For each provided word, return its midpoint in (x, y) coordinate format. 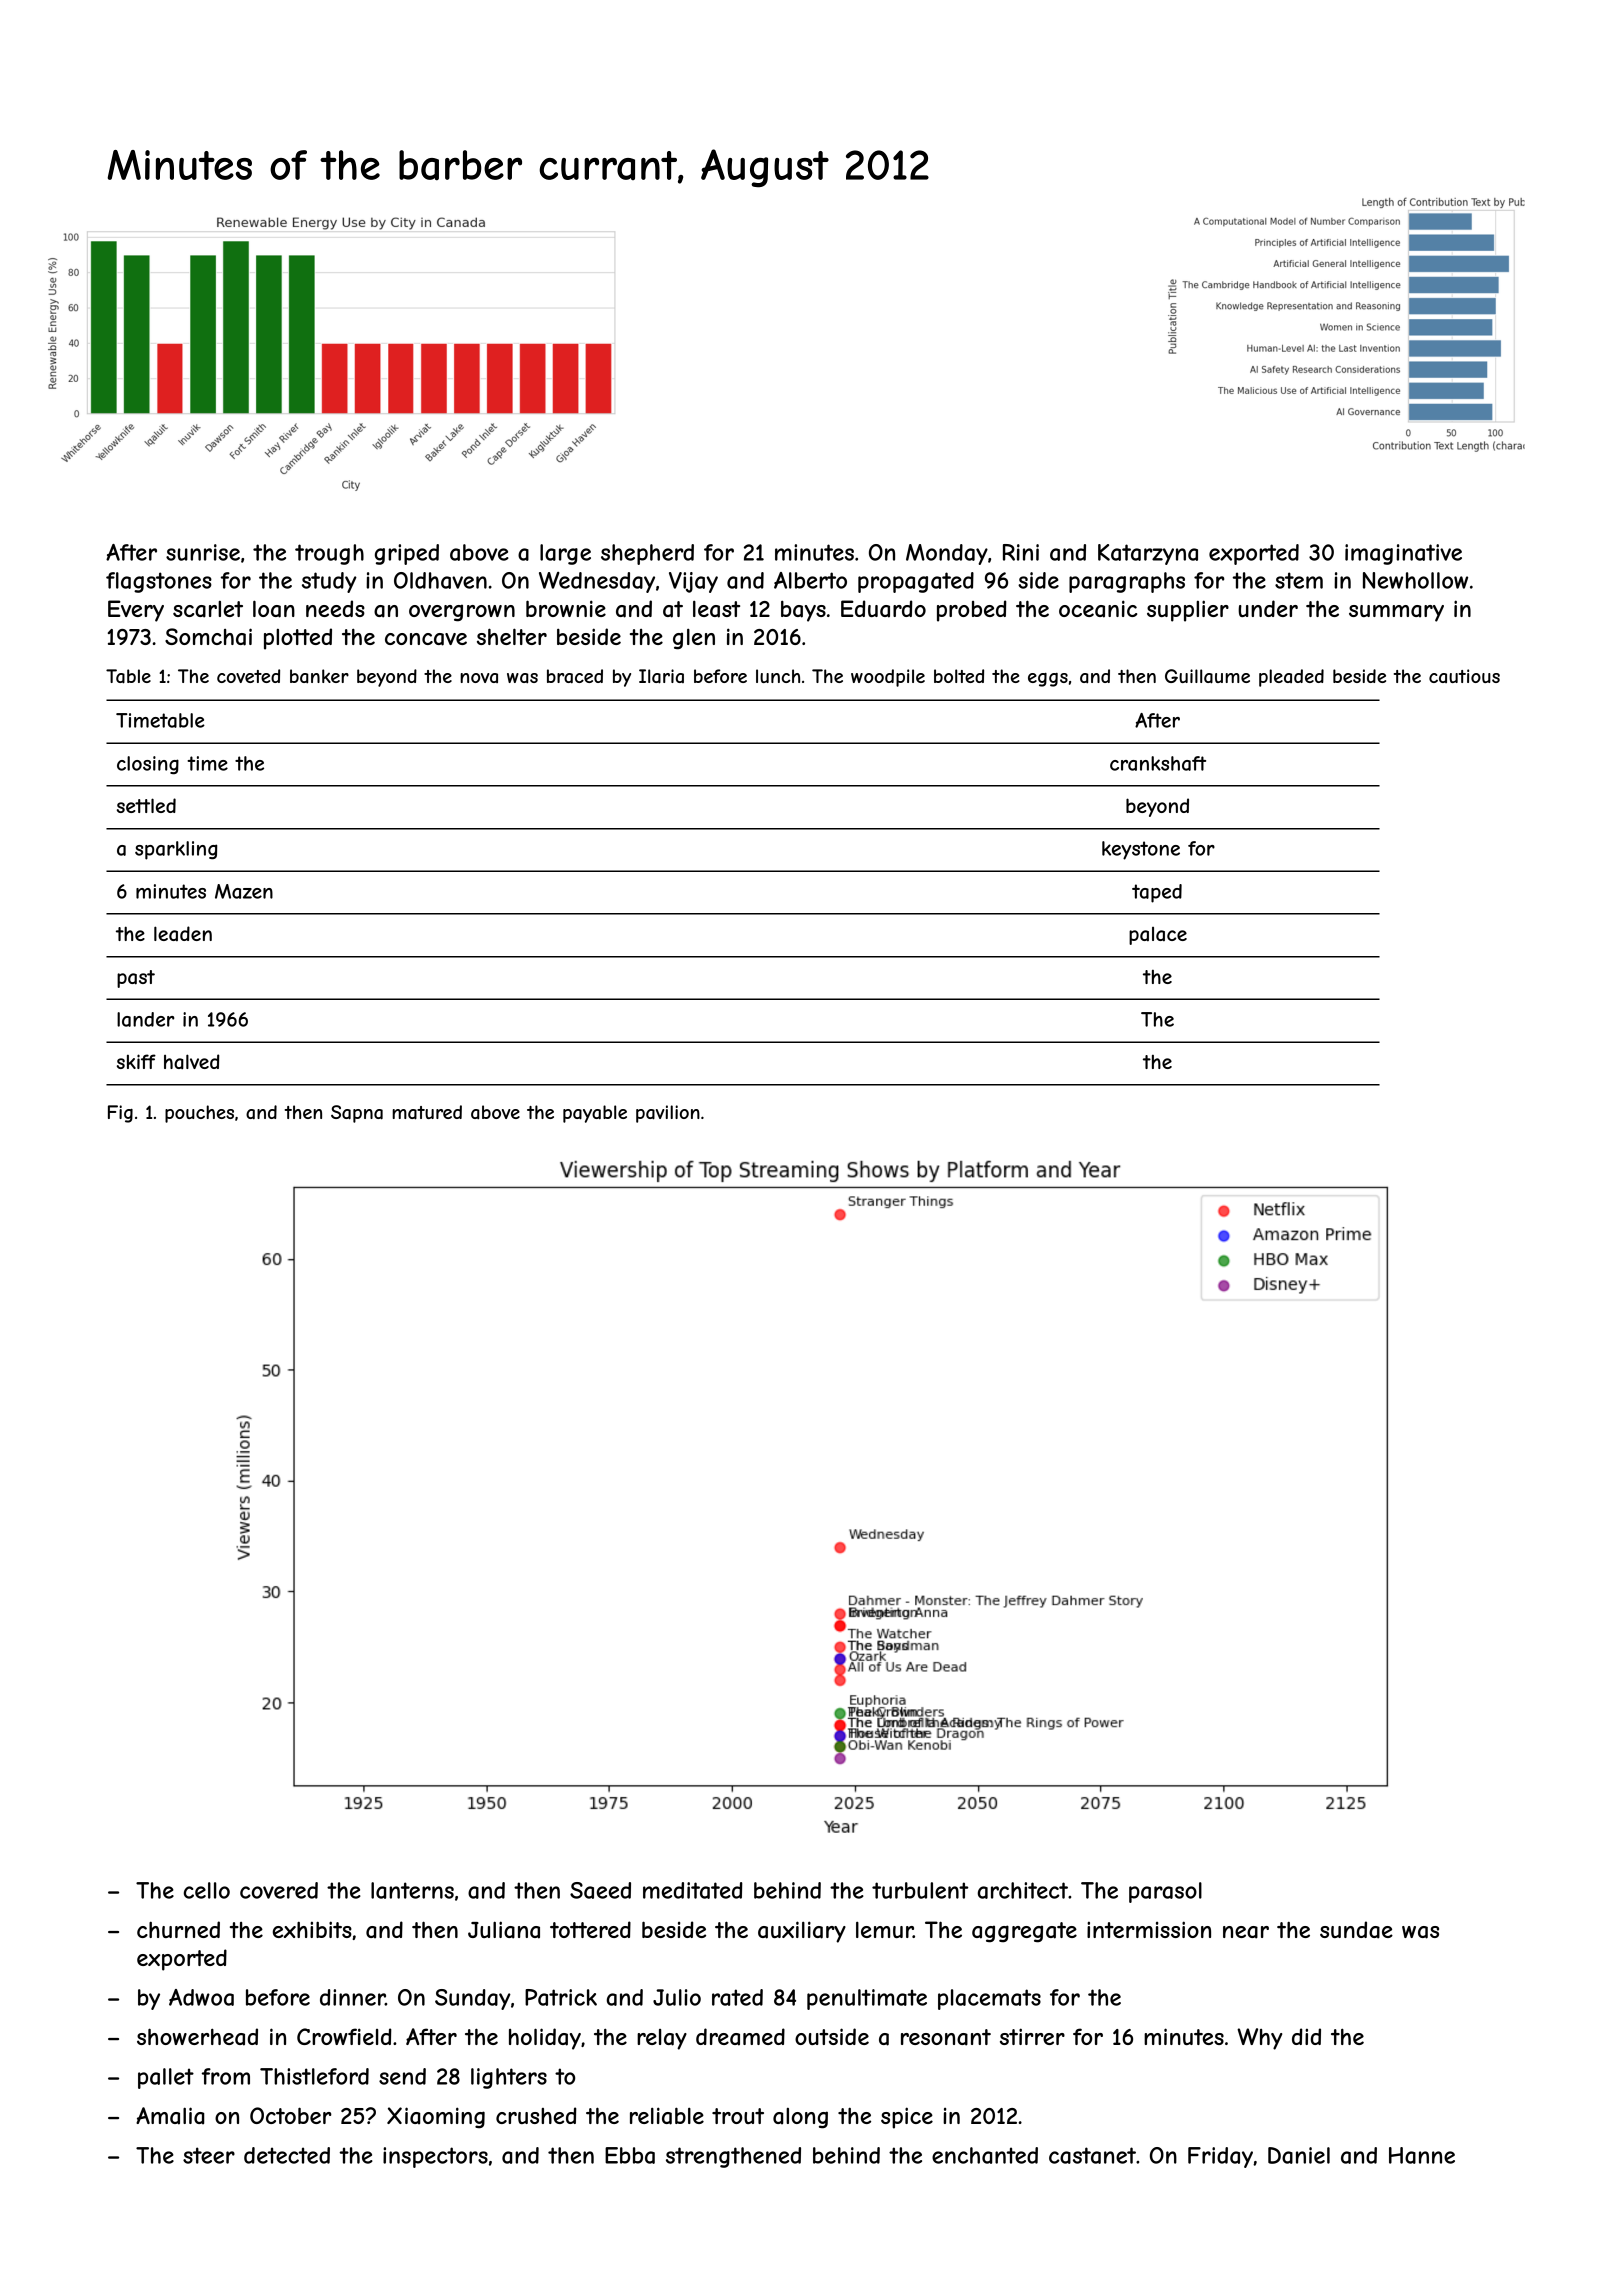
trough (329, 554)
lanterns (412, 1890)
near (1246, 1932)
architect (1023, 1890)
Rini (1021, 552)
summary (1396, 613)
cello (207, 1890)
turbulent (920, 1890)
